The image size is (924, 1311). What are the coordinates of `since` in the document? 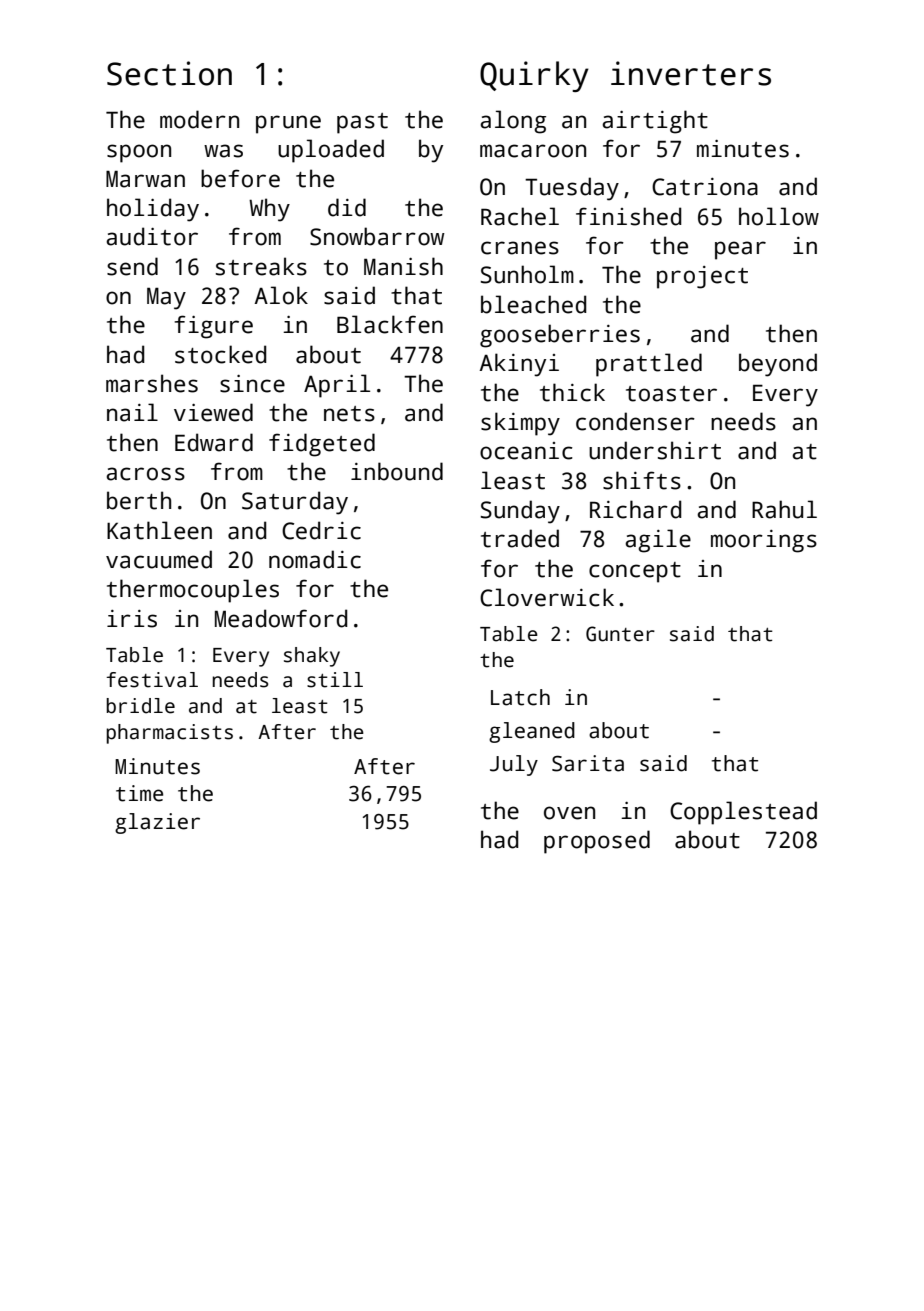 It's located at (252, 384).
